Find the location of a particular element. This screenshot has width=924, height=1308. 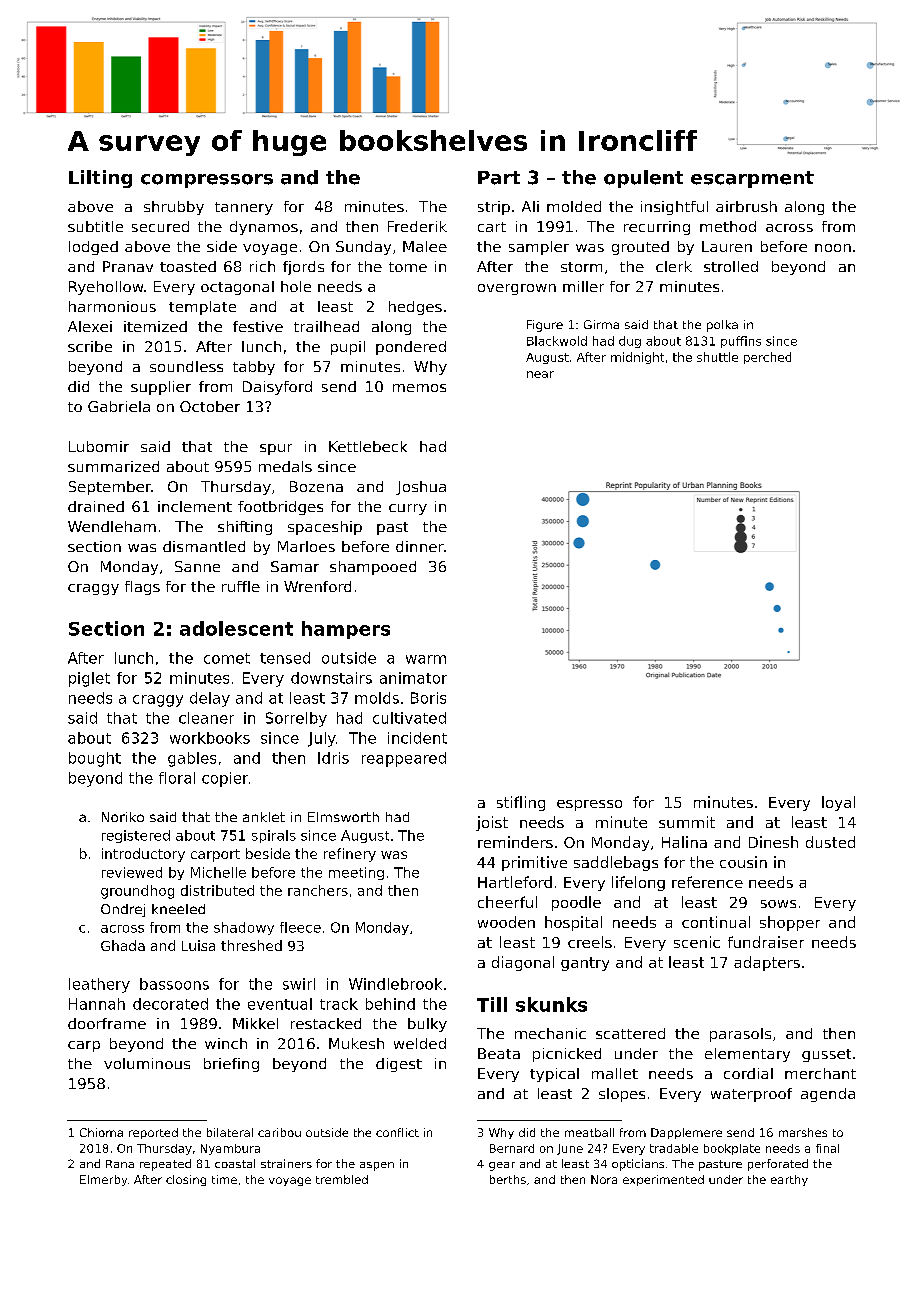

warm is located at coordinates (426, 659).
